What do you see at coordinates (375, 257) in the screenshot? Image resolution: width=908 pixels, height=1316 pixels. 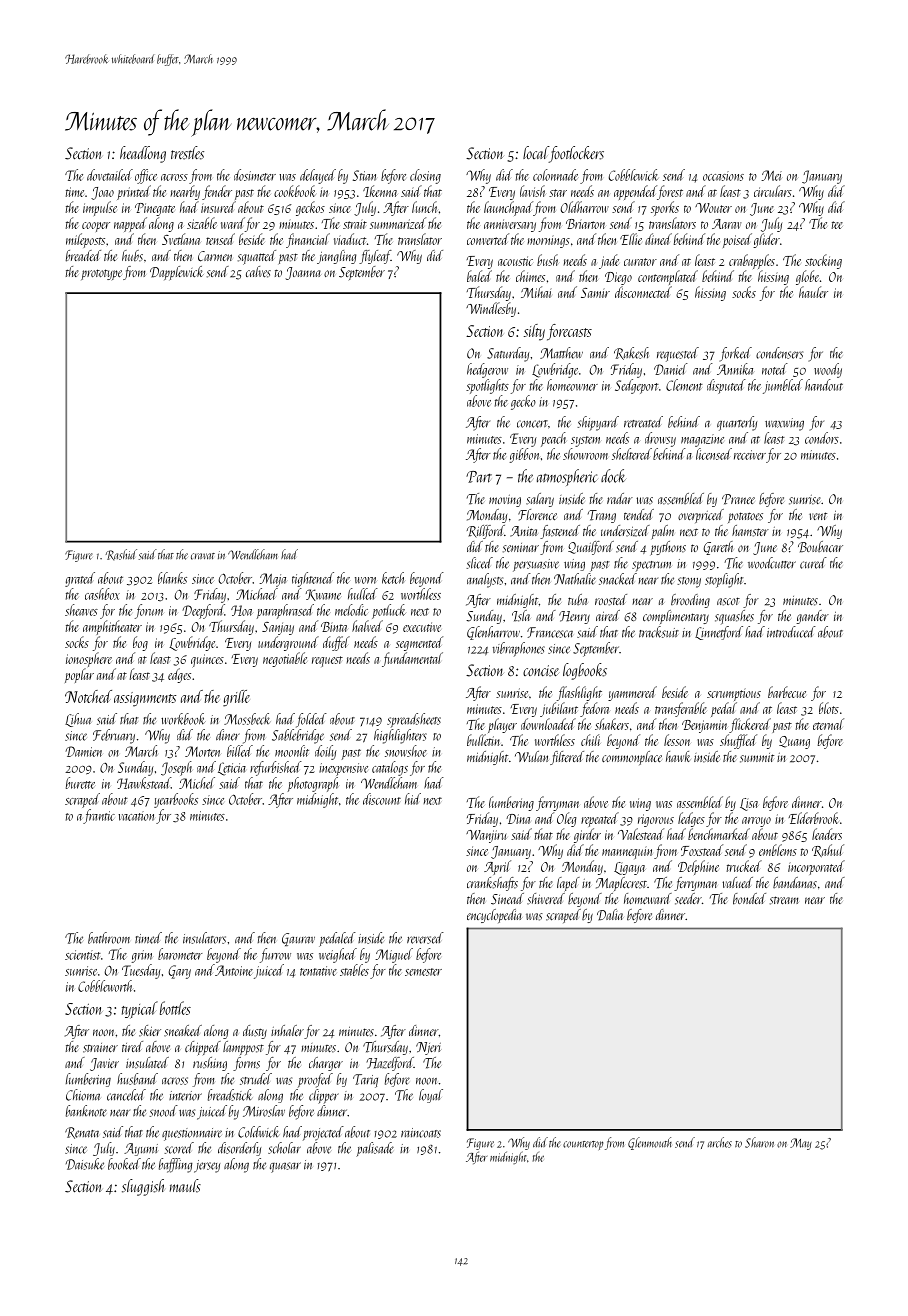 I see `flyleaf` at bounding box center [375, 257].
